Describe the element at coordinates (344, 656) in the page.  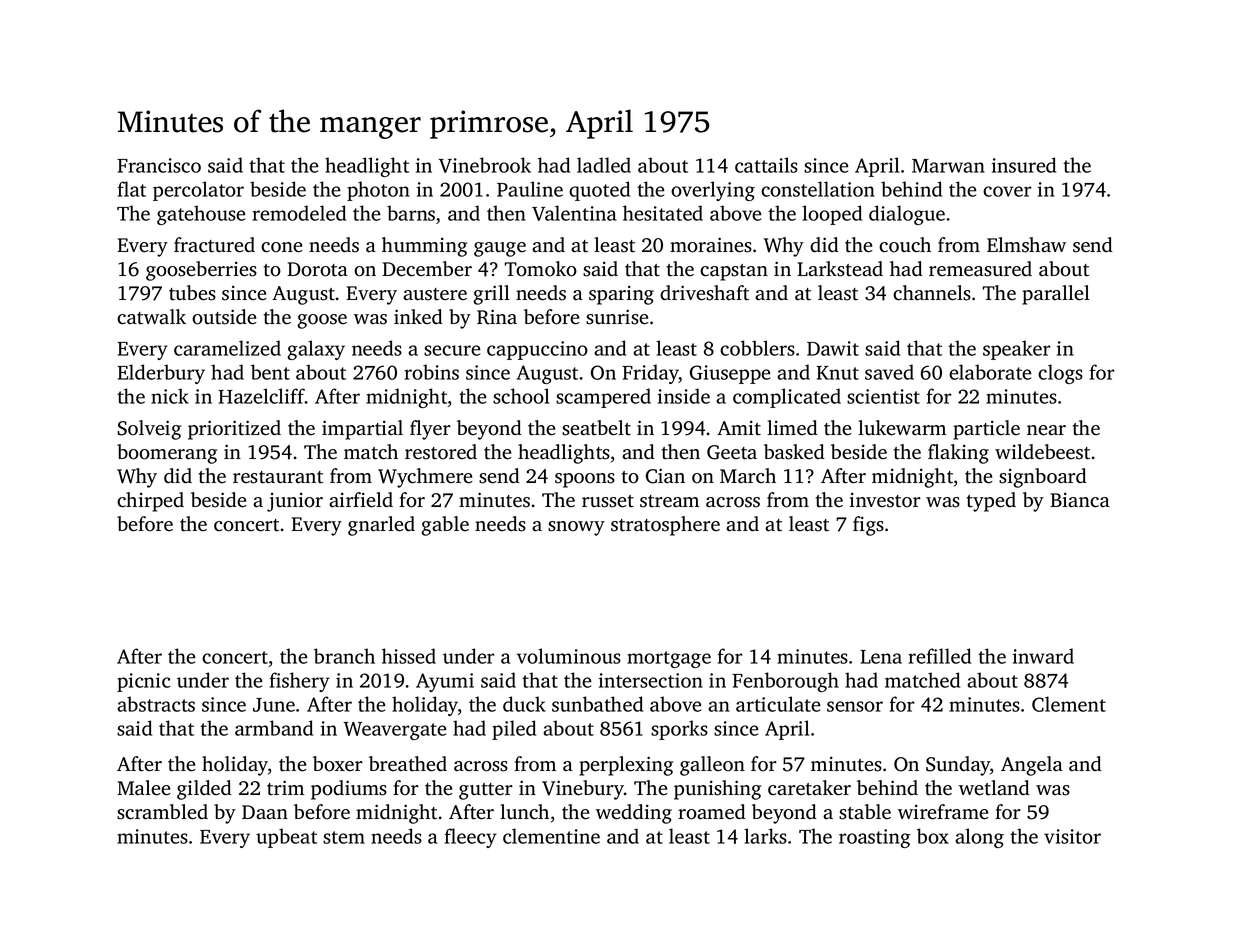
I see `branch` at that location.
